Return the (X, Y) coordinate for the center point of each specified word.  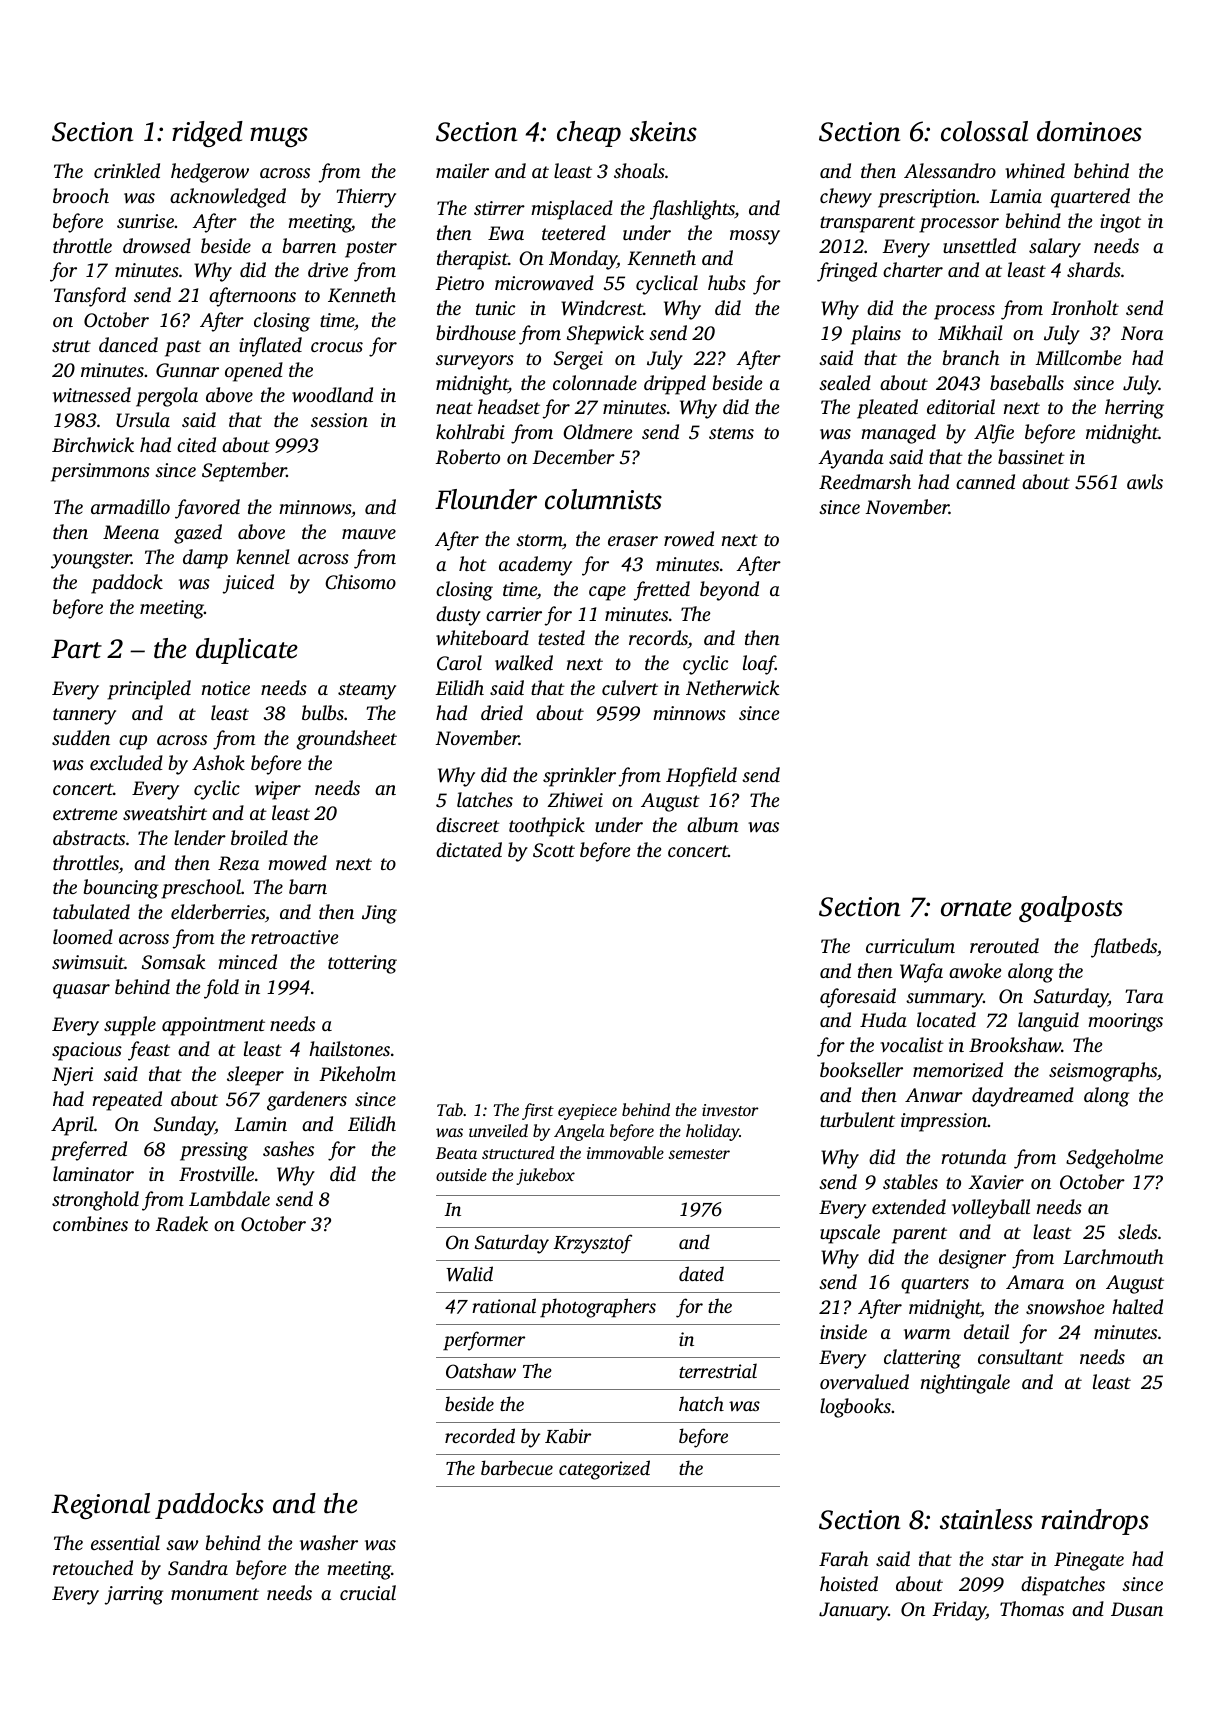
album (712, 824)
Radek (182, 1224)
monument (215, 1594)
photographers (598, 1308)
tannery (84, 716)
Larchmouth (1113, 1256)
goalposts (1071, 909)
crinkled (127, 170)
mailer (462, 170)
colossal (984, 131)
